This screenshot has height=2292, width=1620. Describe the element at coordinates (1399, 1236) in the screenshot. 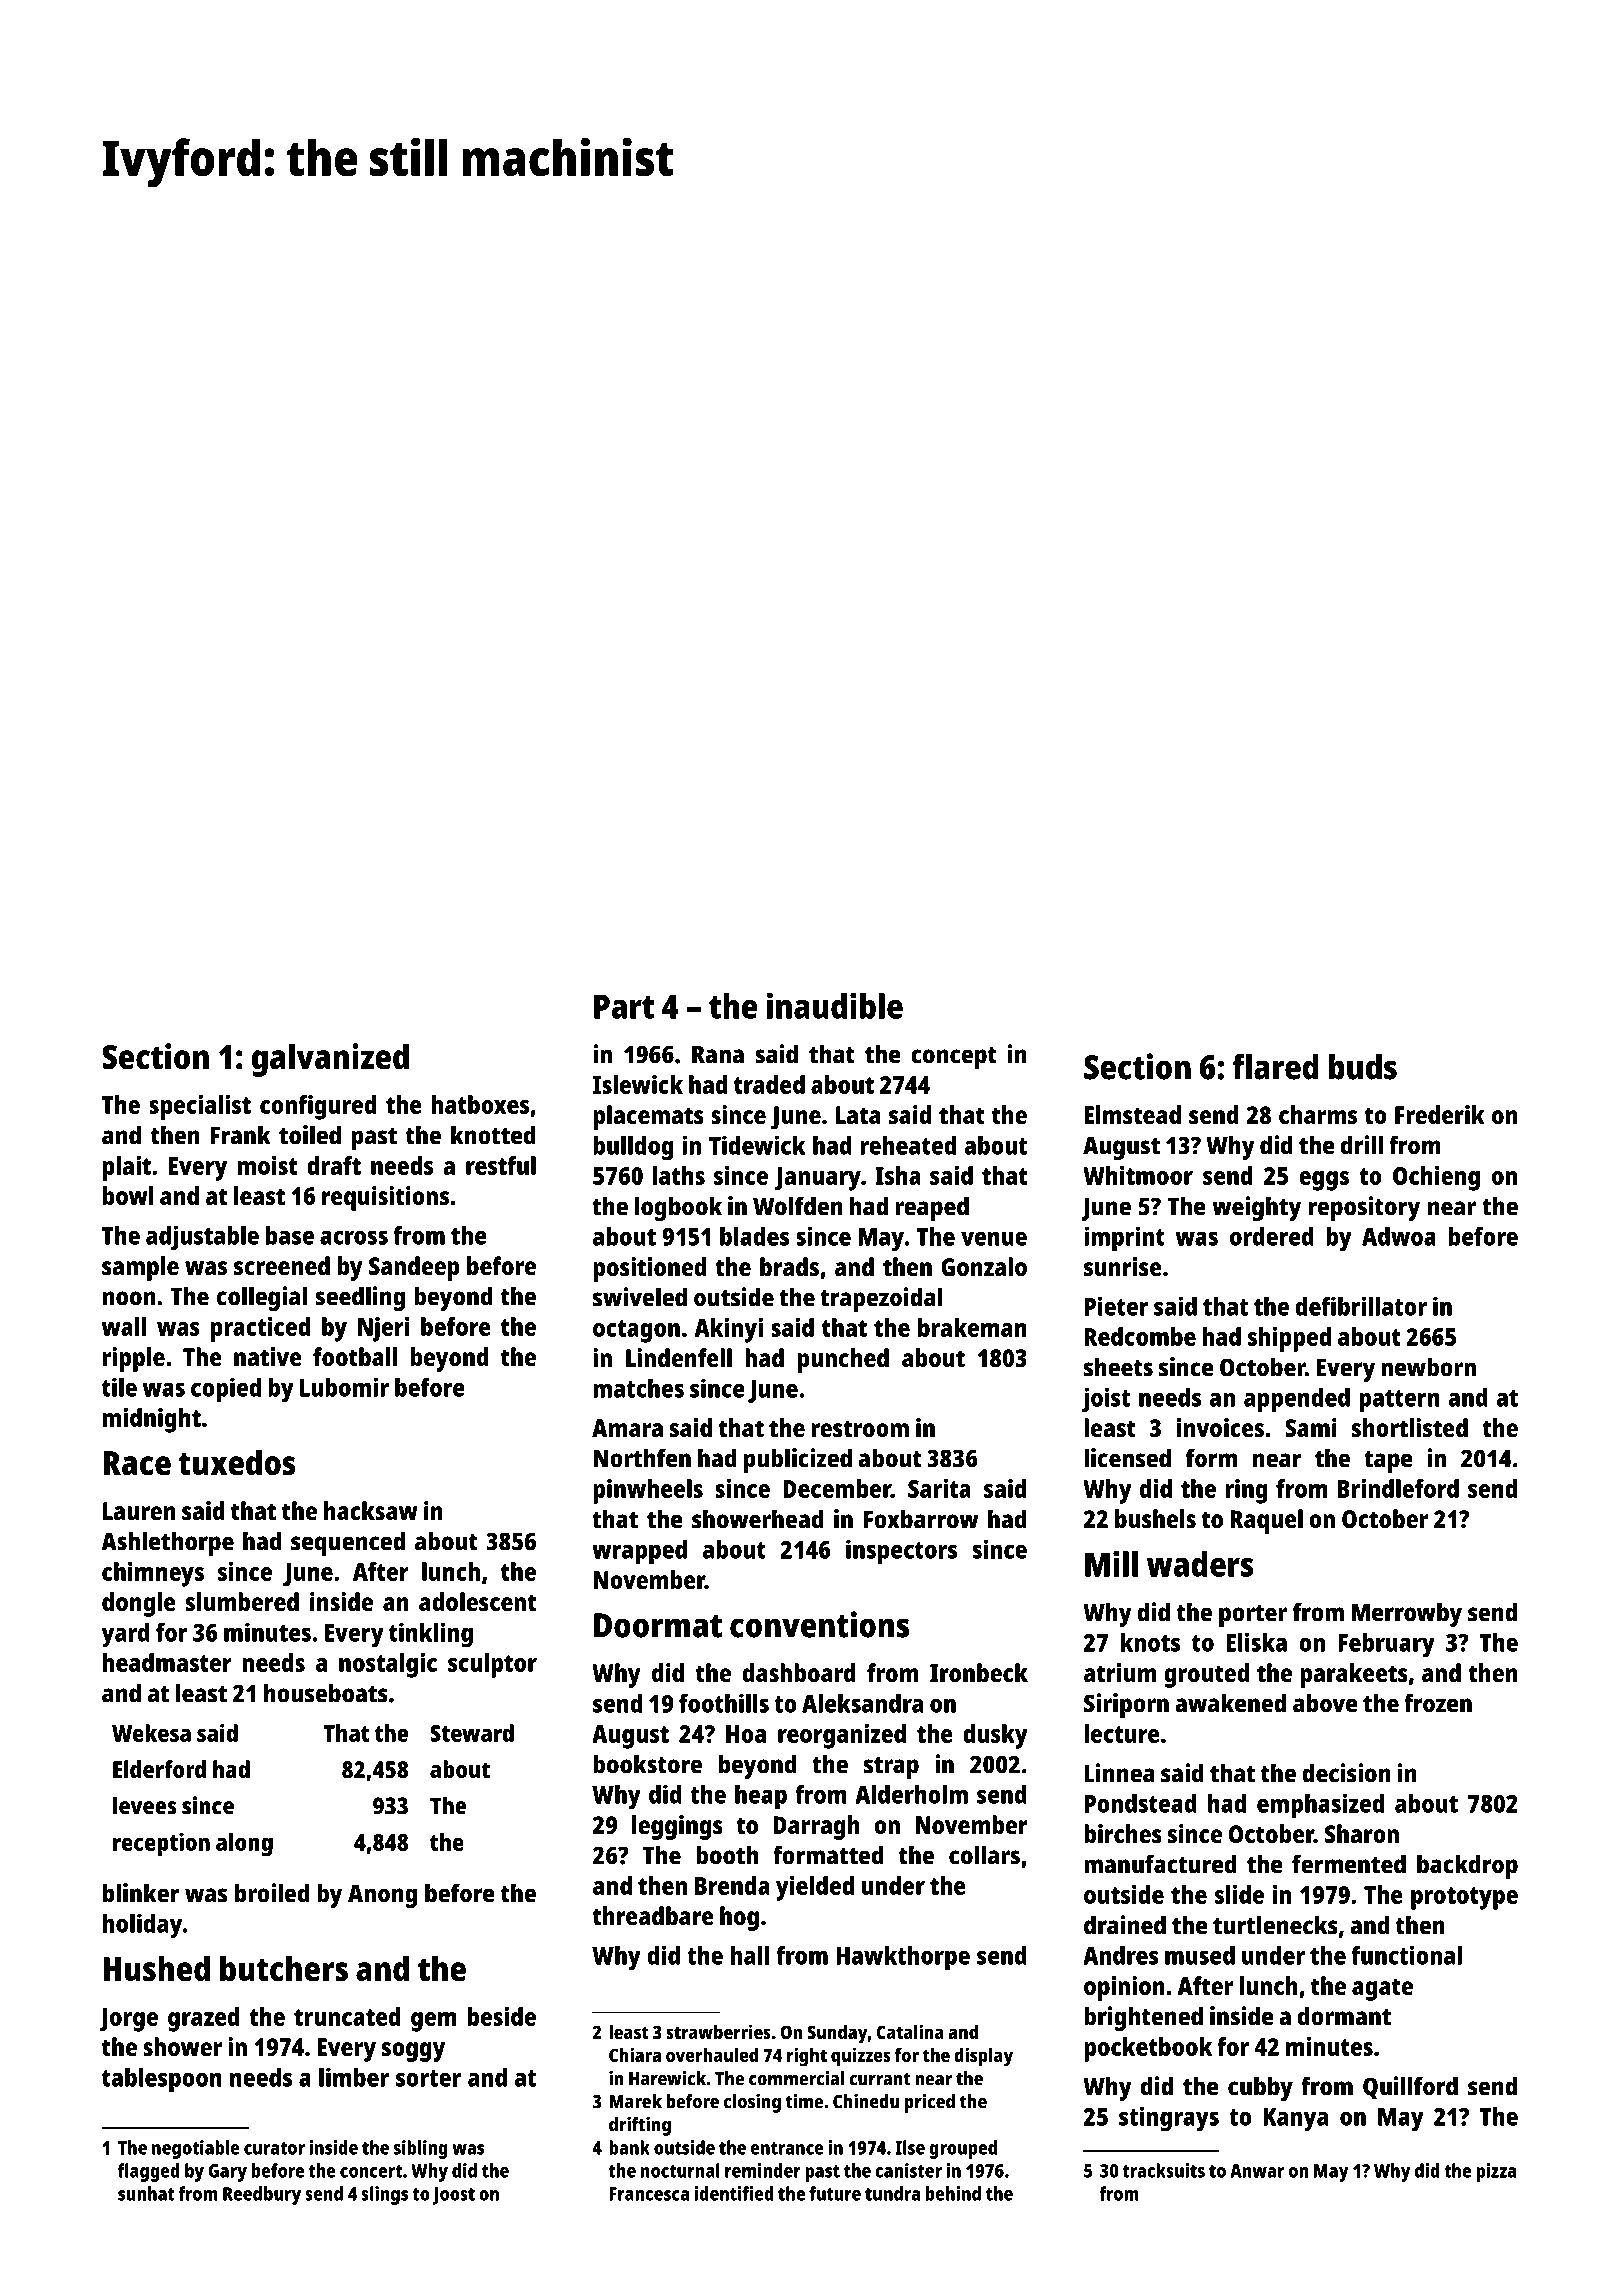

I see `Adwoa` at that location.
